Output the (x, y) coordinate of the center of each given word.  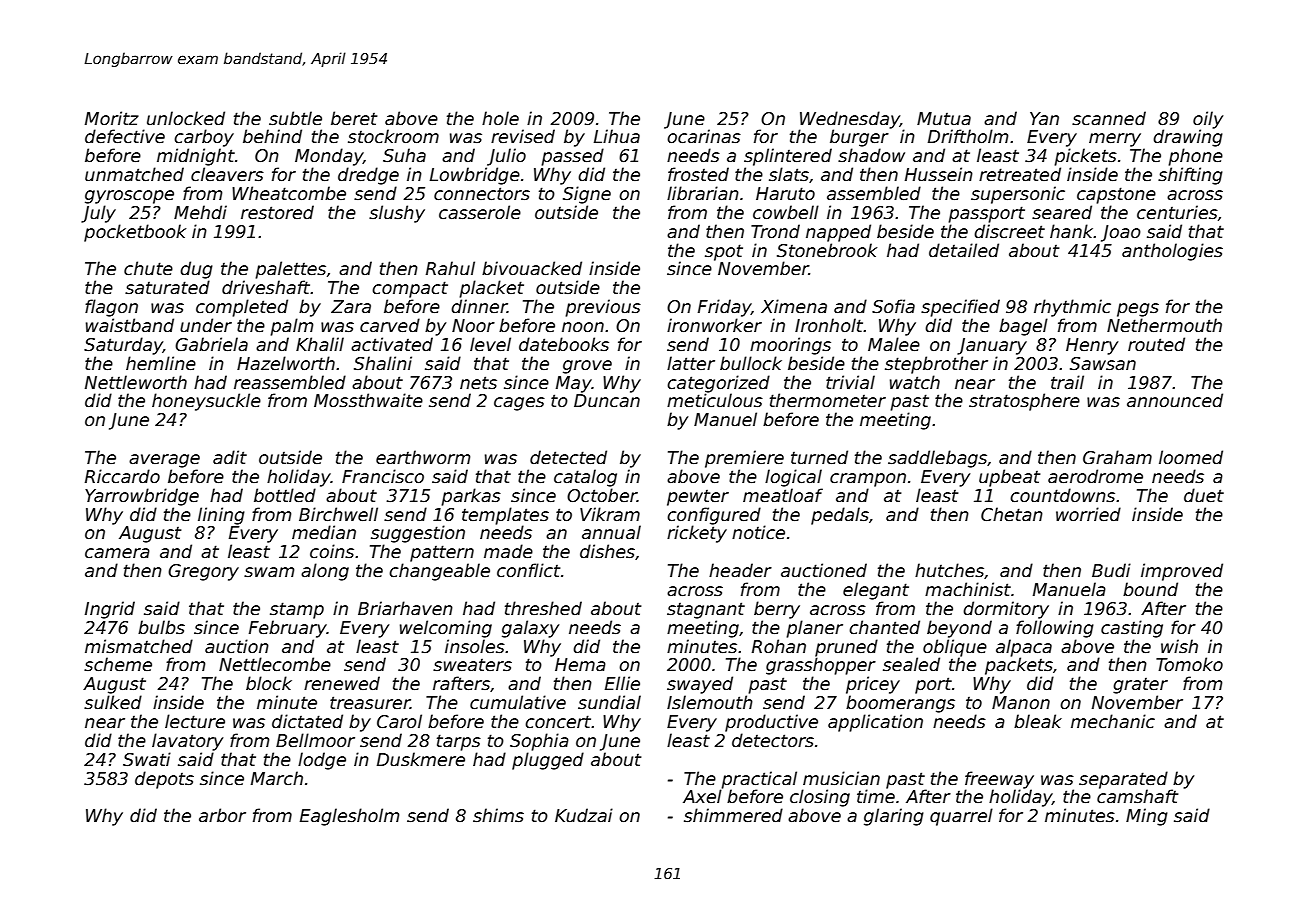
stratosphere (1024, 402)
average (164, 461)
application (875, 723)
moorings (790, 346)
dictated (307, 721)
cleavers (227, 174)
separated (1123, 780)
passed (572, 157)
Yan (1044, 118)
